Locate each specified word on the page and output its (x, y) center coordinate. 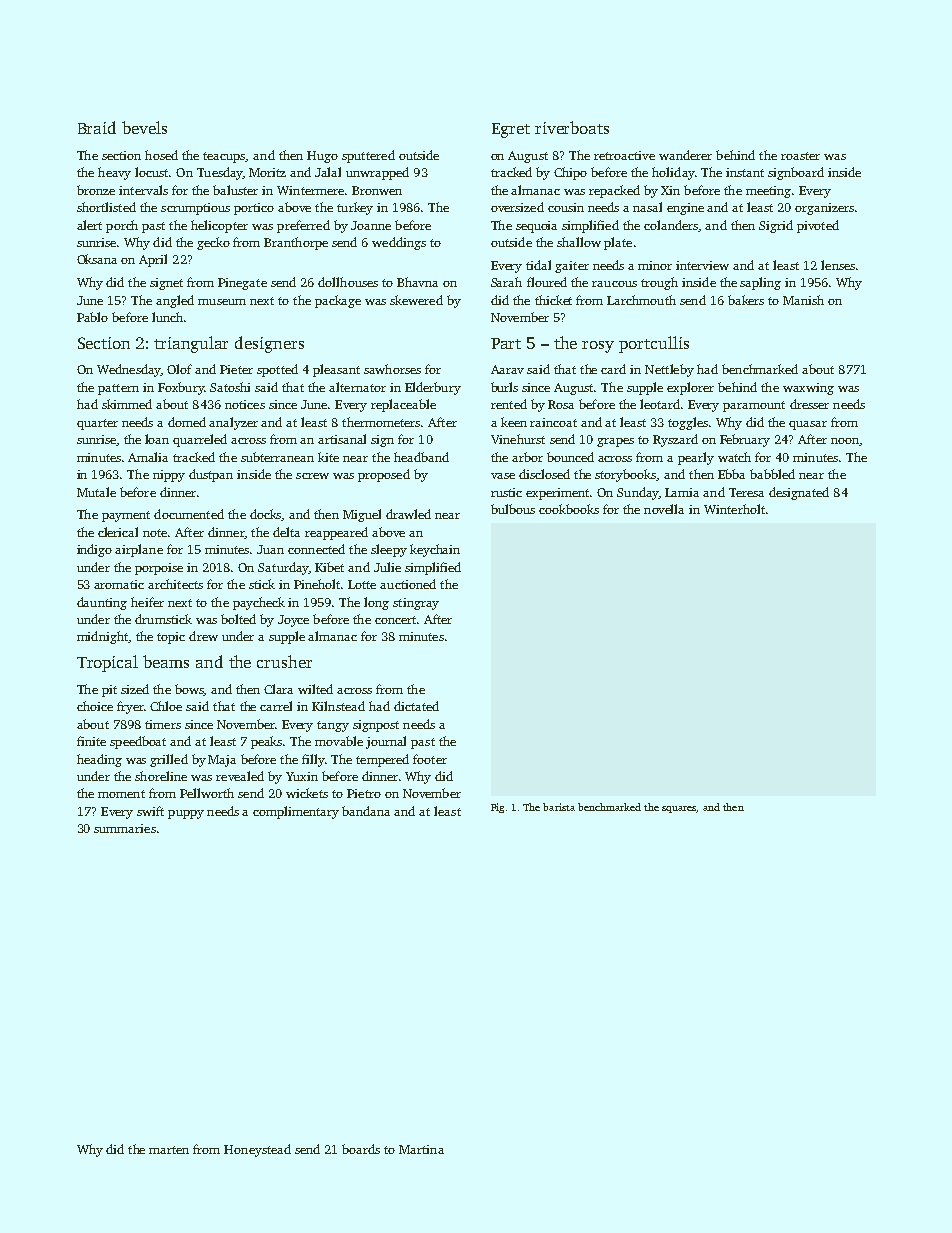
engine (685, 209)
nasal (647, 207)
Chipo (570, 173)
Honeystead (257, 1150)
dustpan (211, 475)
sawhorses (392, 369)
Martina (421, 1149)
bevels (144, 127)
